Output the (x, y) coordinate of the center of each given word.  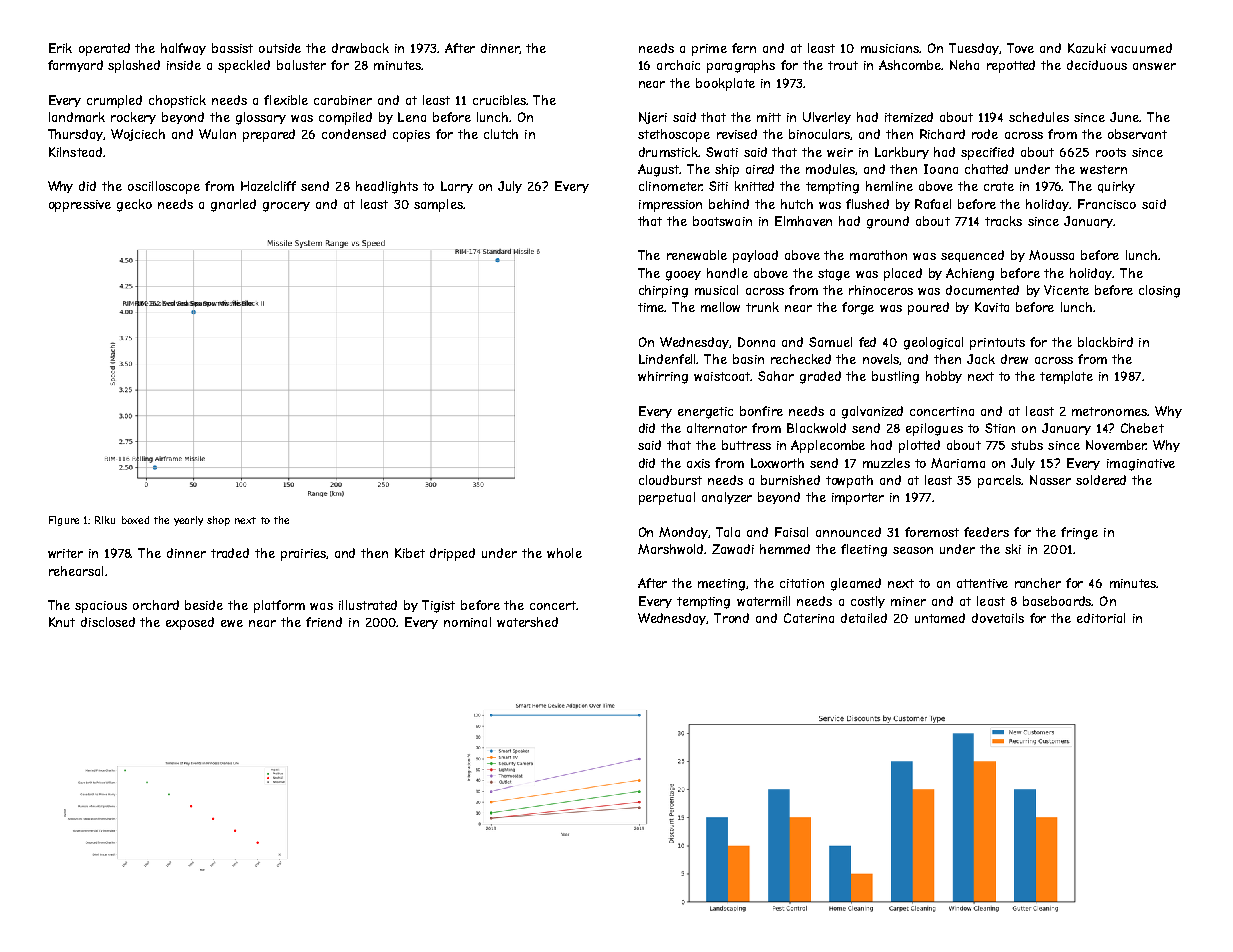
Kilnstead (75, 152)
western (1103, 169)
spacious (101, 607)
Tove (1020, 48)
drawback (360, 48)
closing (1159, 291)
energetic (705, 413)
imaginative (1141, 465)
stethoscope (674, 135)
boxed (135, 520)
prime (709, 50)
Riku (105, 520)
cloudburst (670, 480)
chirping (663, 291)
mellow (720, 307)
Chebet (1142, 428)
